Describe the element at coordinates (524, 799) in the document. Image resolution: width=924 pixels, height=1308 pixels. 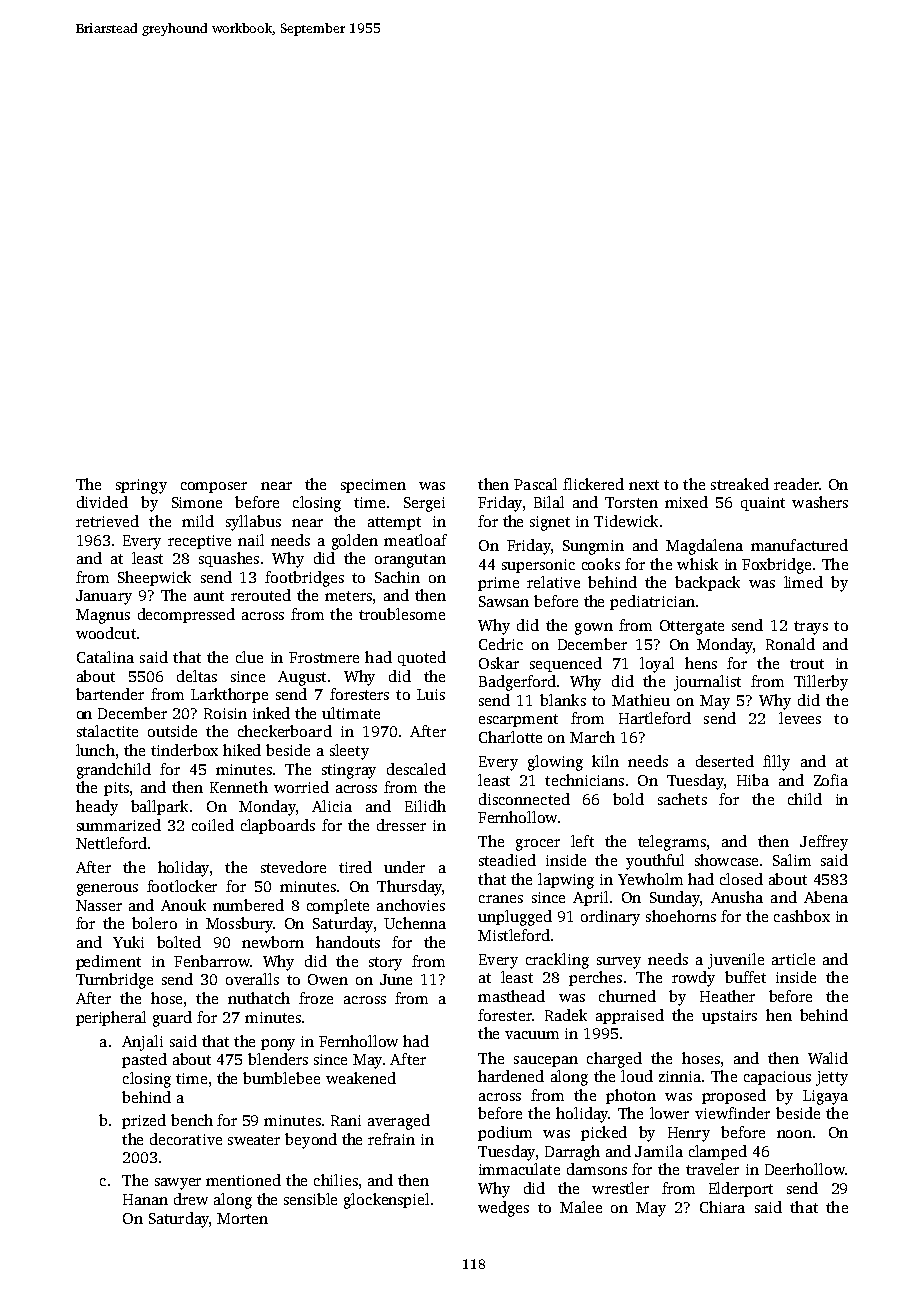
I see `disconnected` at that location.
